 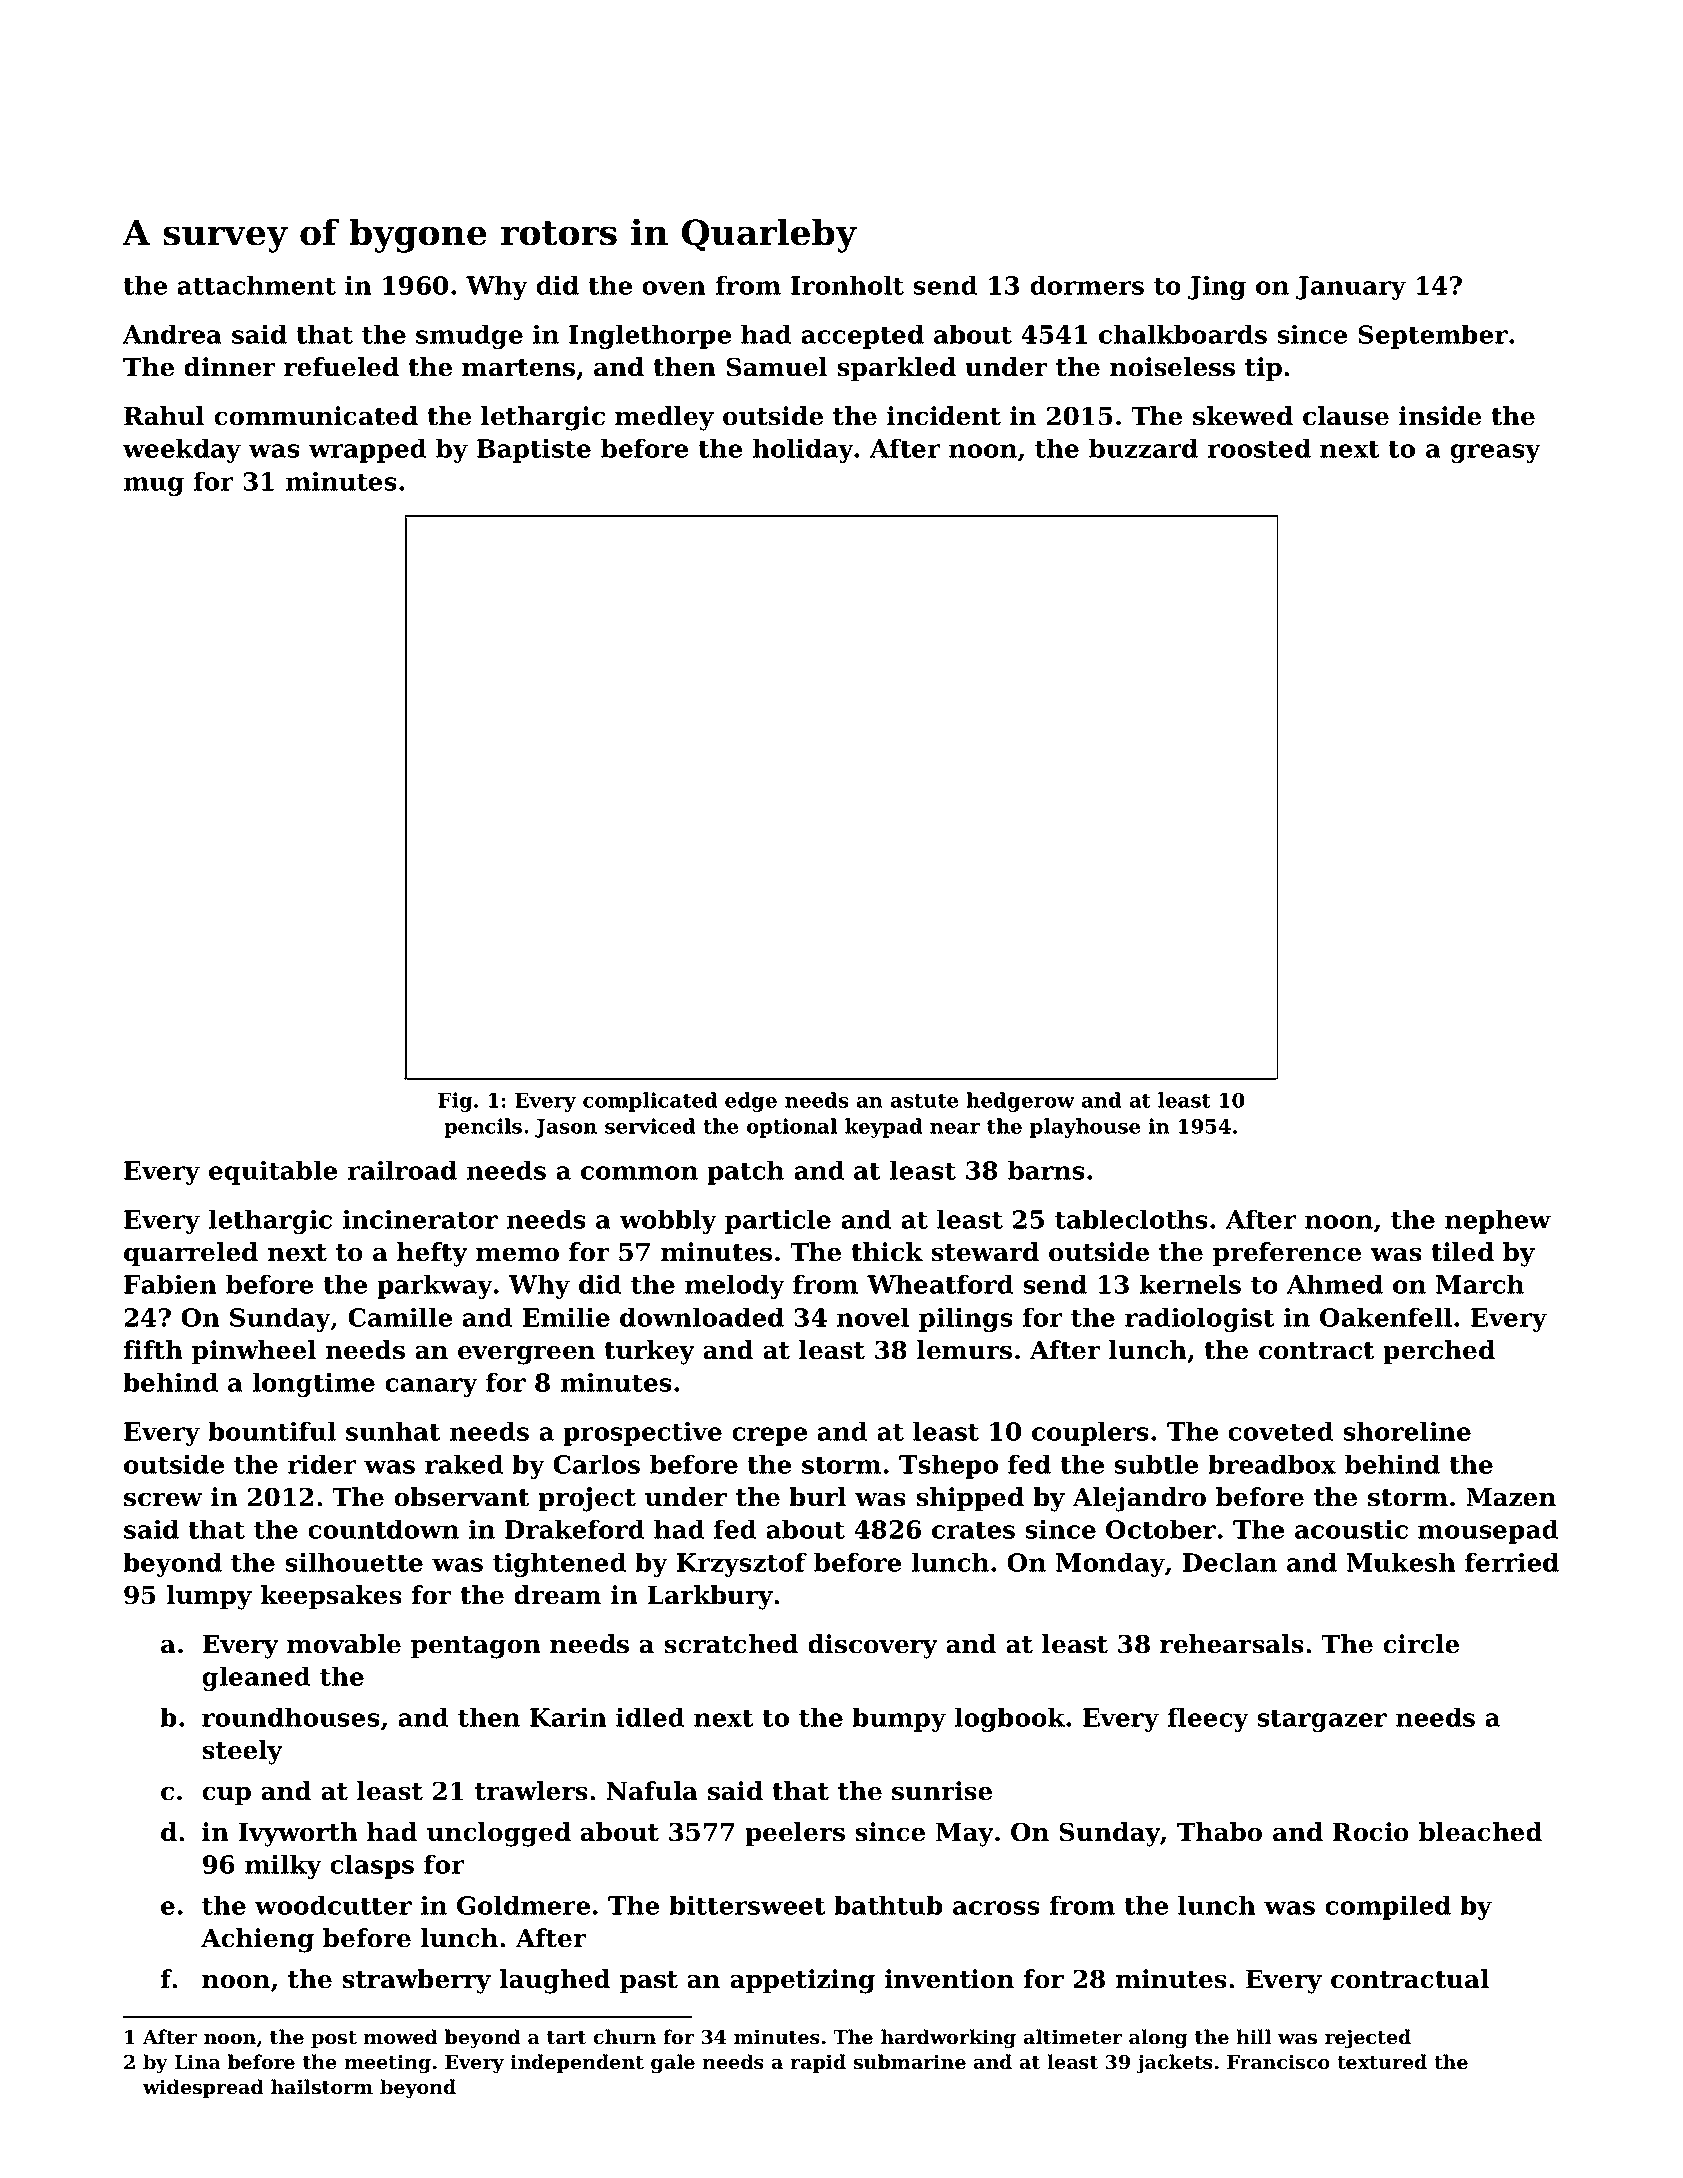 What do you see at coordinates (273, 1172) in the document?
I see `equitable` at bounding box center [273, 1172].
